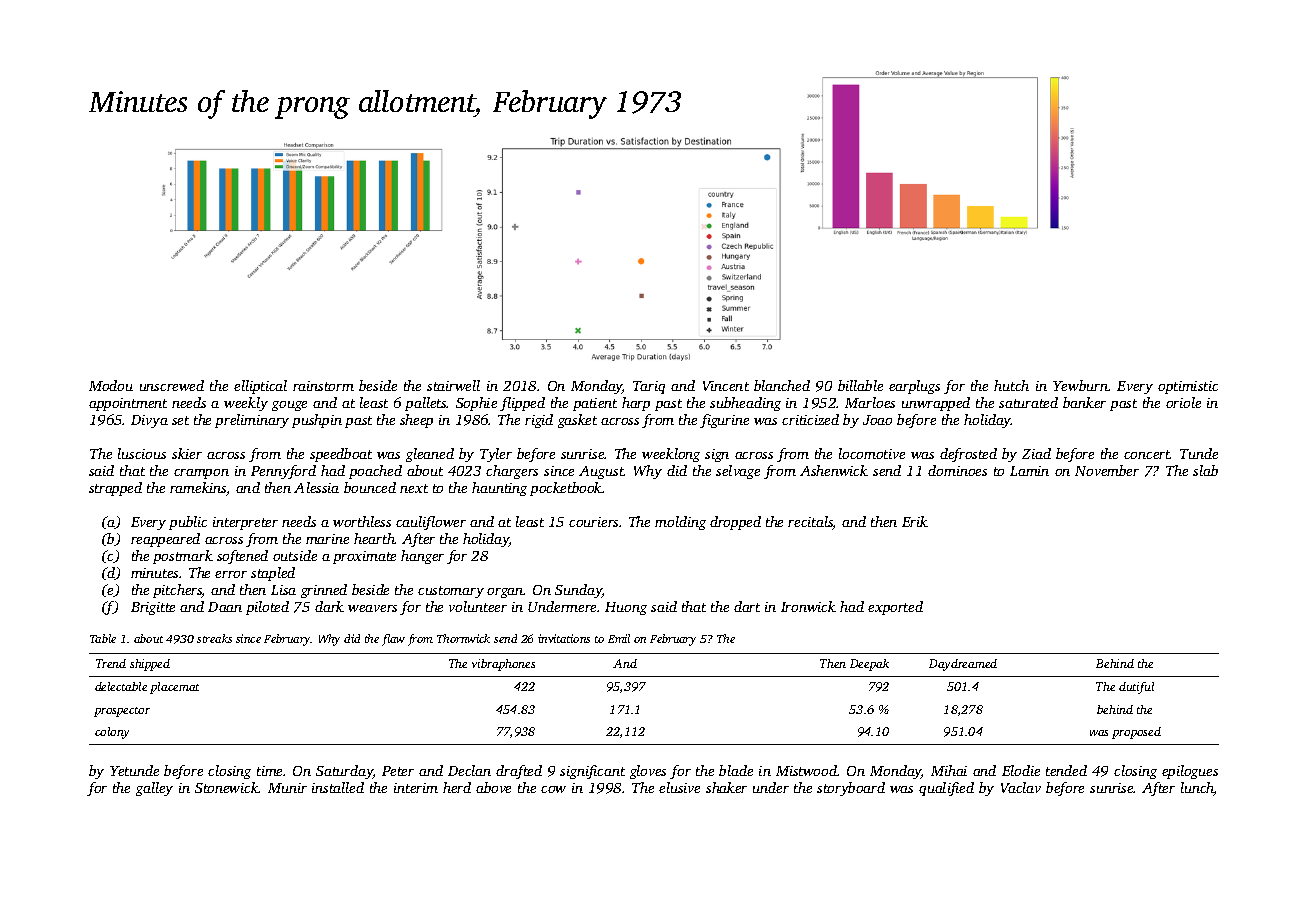  What do you see at coordinates (1136, 733) in the image?
I see `proposed` at bounding box center [1136, 733].
